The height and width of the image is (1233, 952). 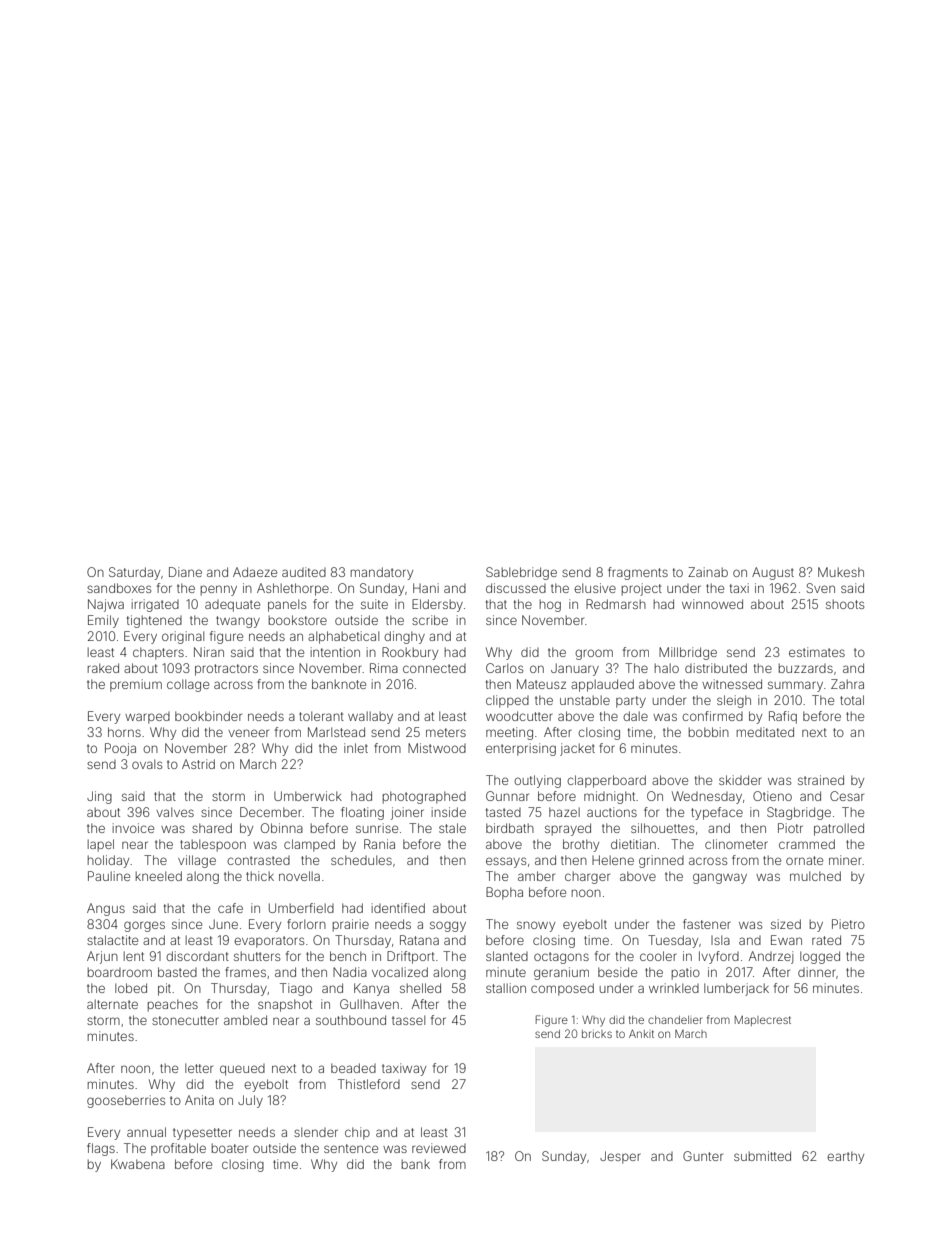 I want to click on discordant, so click(x=197, y=956).
